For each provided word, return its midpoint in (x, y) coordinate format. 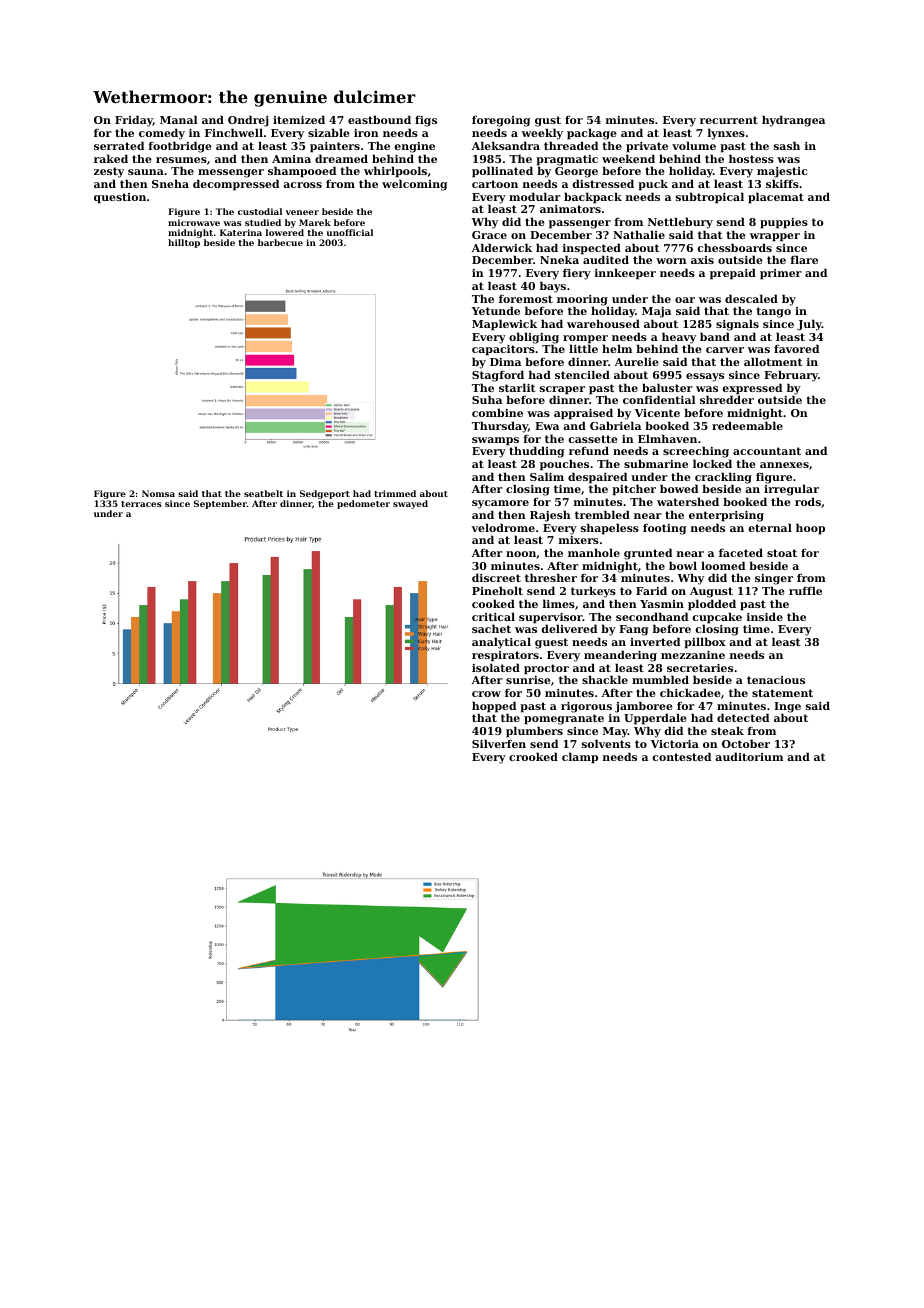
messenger (231, 173)
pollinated (502, 172)
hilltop (184, 243)
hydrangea (793, 121)
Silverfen (499, 743)
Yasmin (662, 604)
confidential (659, 399)
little (583, 349)
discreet (496, 577)
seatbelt (263, 493)
